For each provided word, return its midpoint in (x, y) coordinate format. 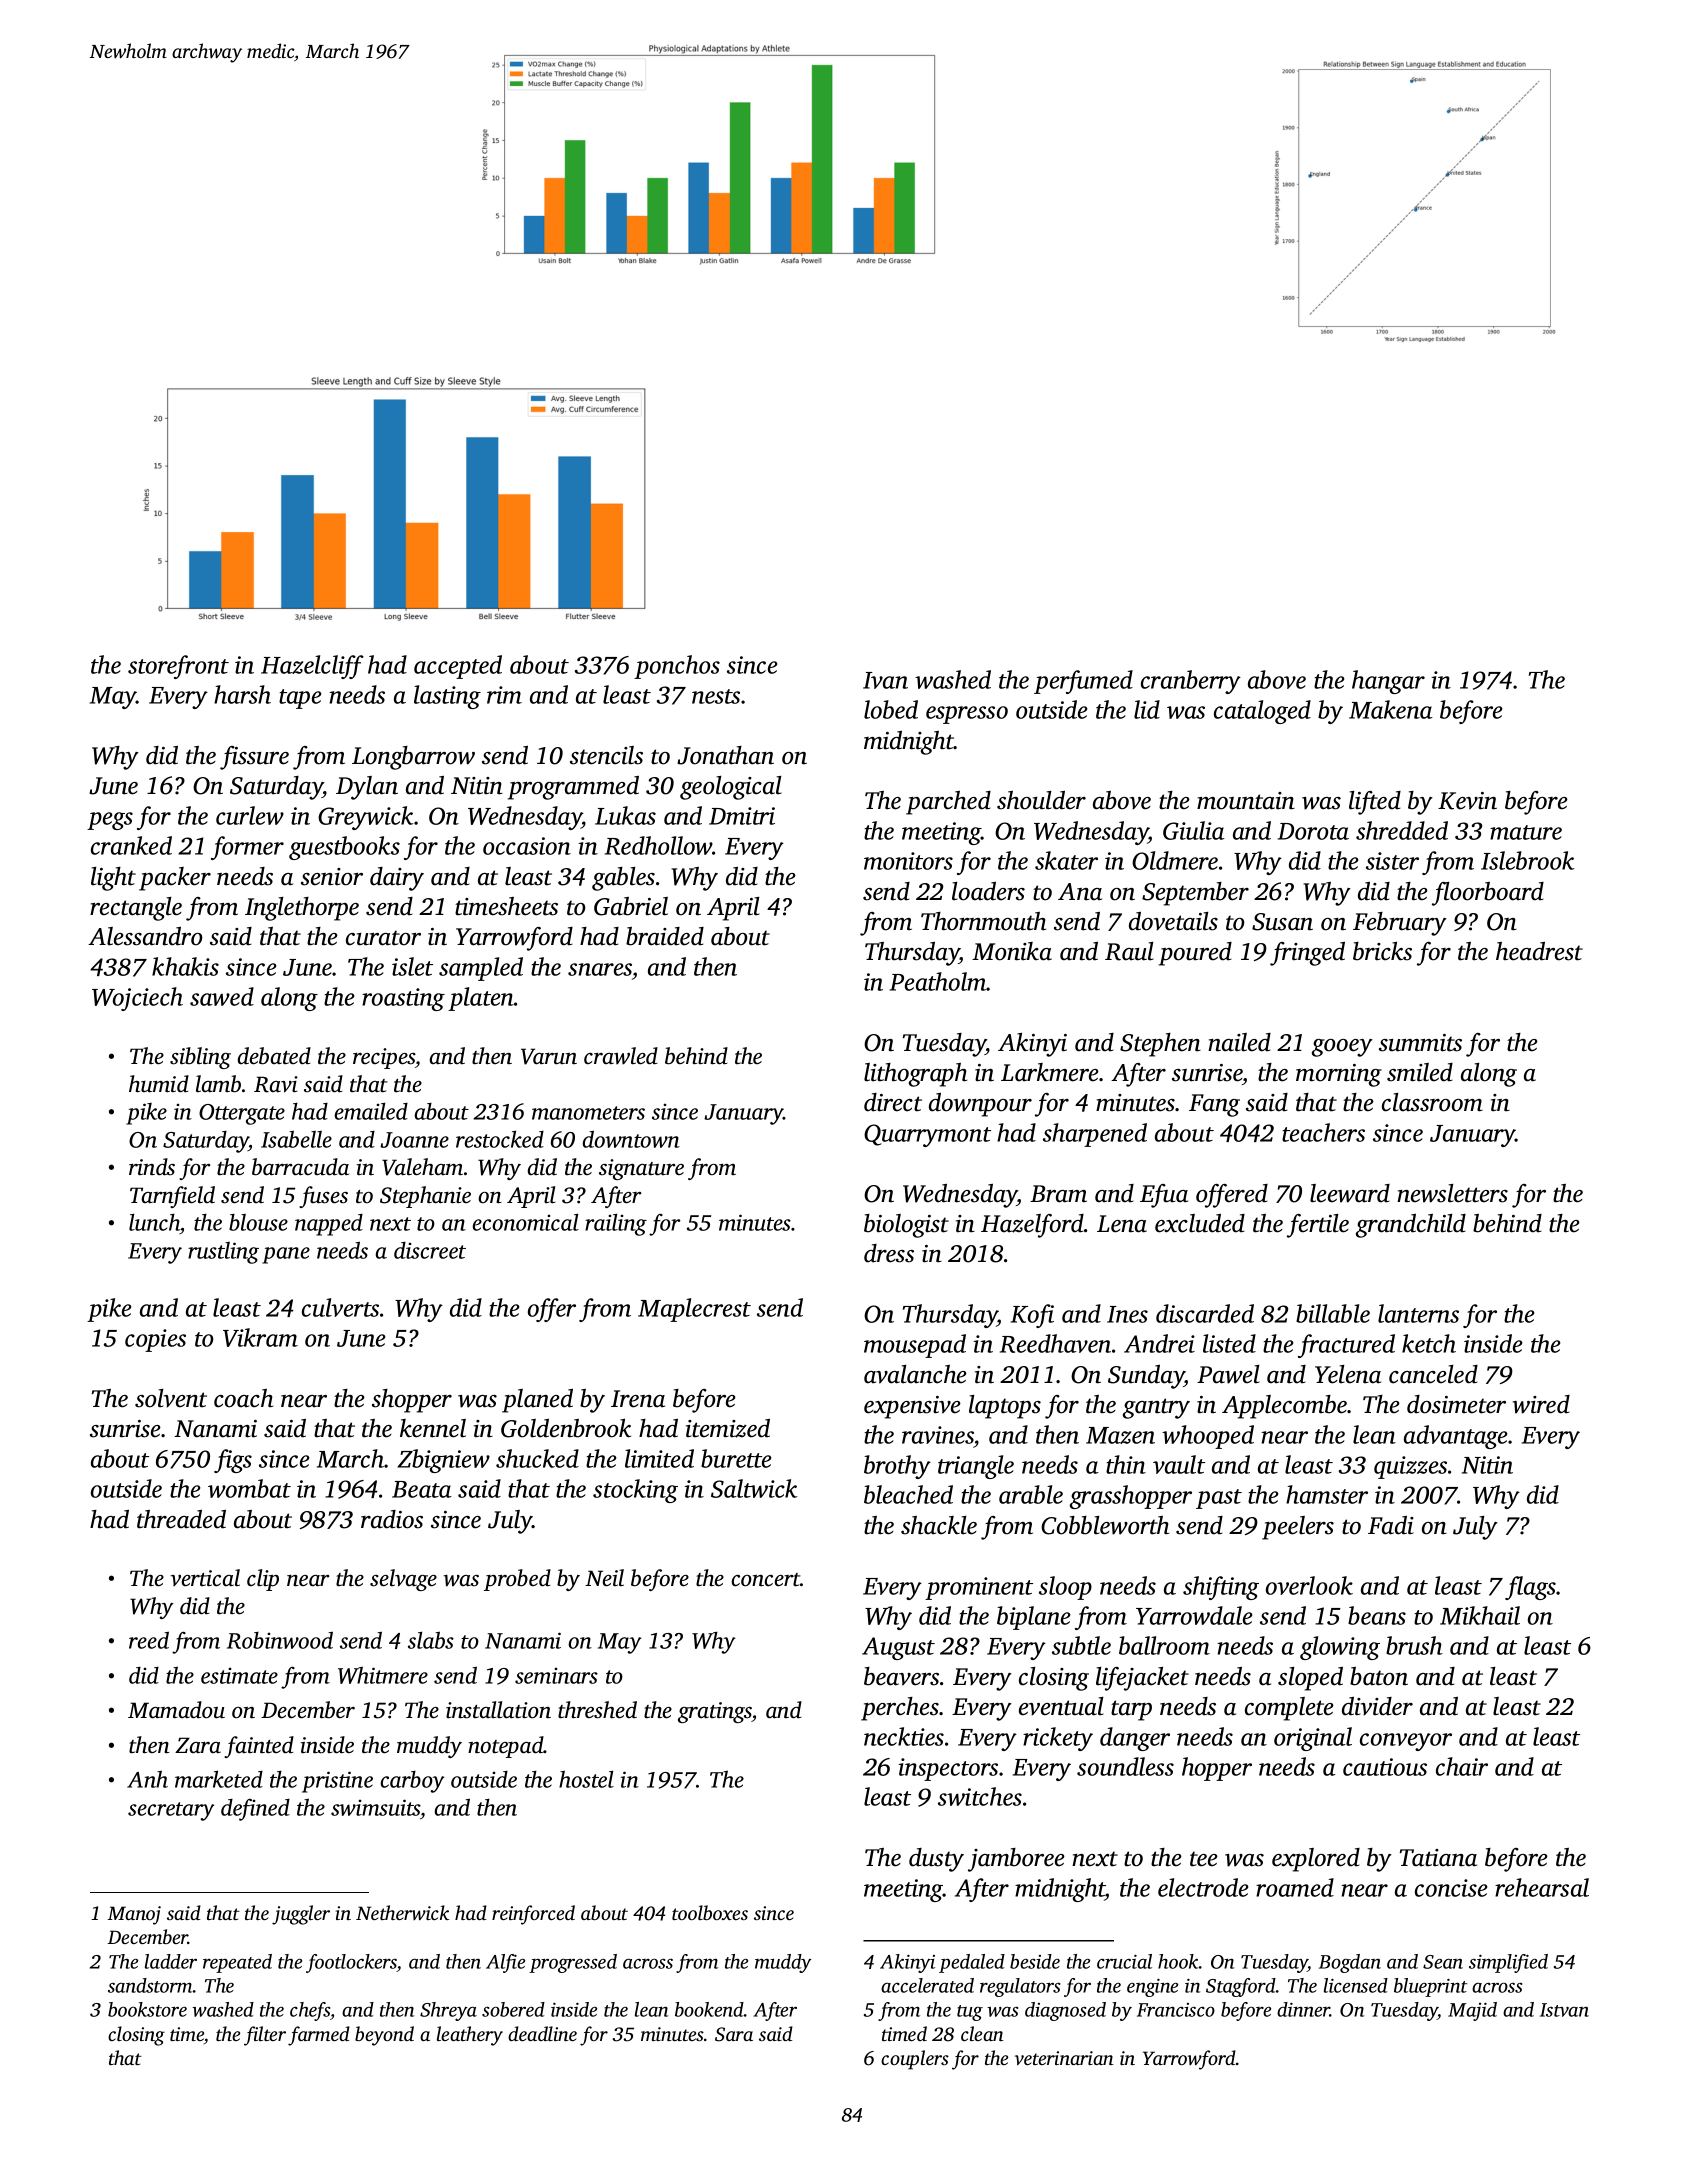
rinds (152, 1167)
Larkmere (1050, 1072)
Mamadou (176, 1710)
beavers (901, 1676)
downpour (980, 1105)
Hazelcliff (312, 667)
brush (1414, 1645)
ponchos (677, 667)
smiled (1420, 1072)
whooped (1208, 1437)
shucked (537, 1458)
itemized (728, 1428)
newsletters (1452, 1193)
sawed (222, 996)
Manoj (134, 1915)
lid (1147, 709)
